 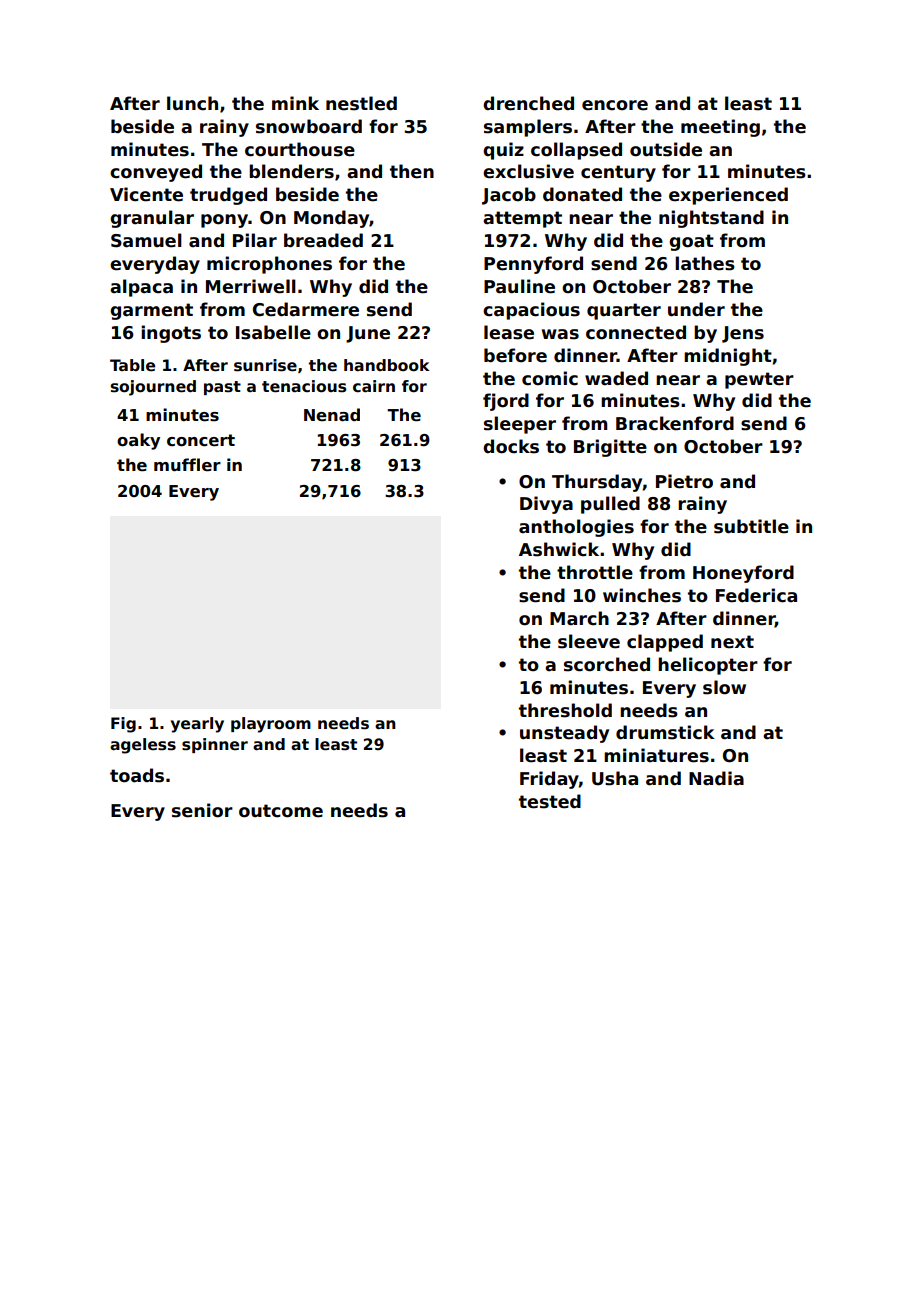 What do you see at coordinates (720, 128) in the page?
I see `meeting` at bounding box center [720, 128].
